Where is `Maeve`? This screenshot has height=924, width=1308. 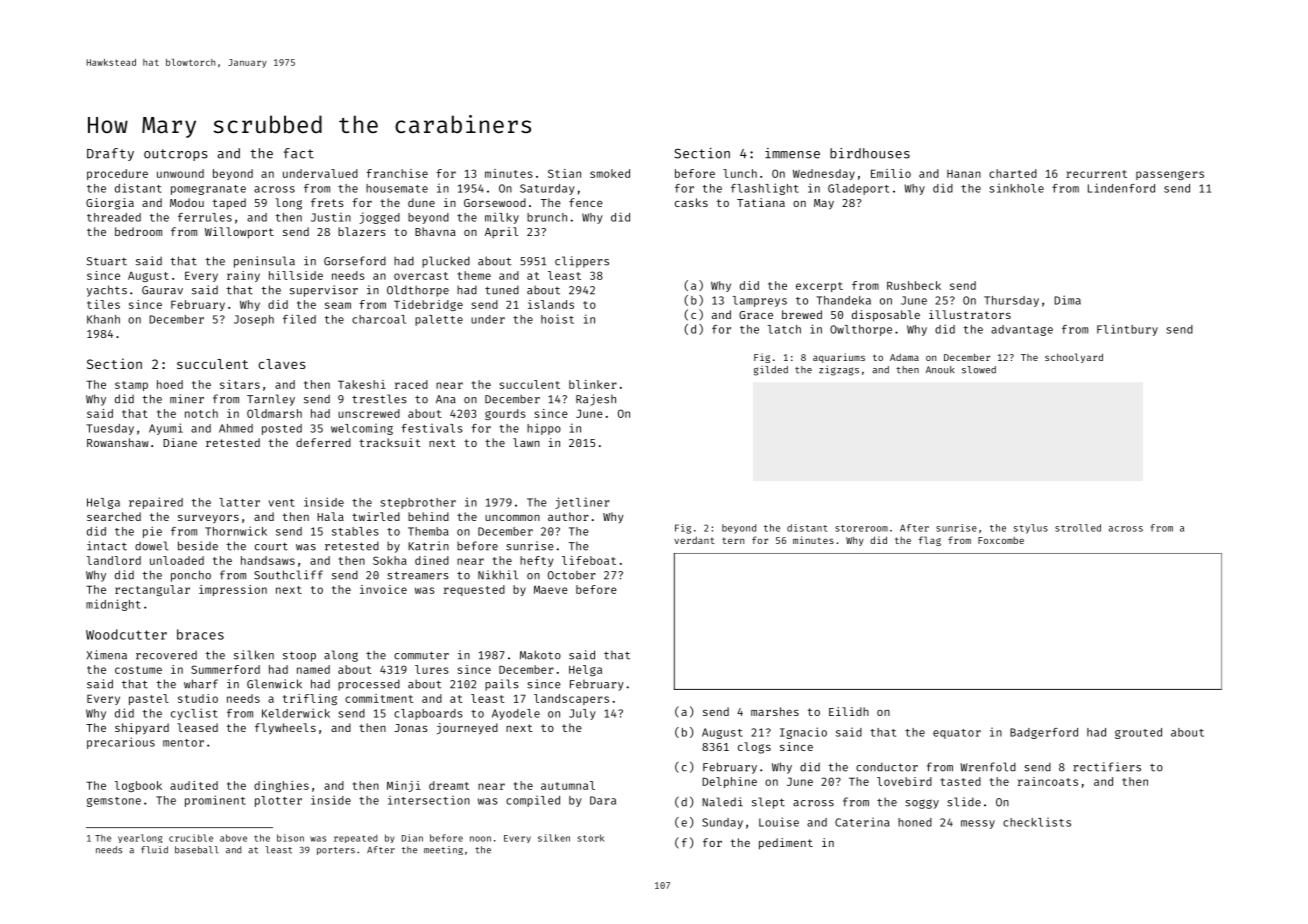
Maeve is located at coordinates (551, 590).
